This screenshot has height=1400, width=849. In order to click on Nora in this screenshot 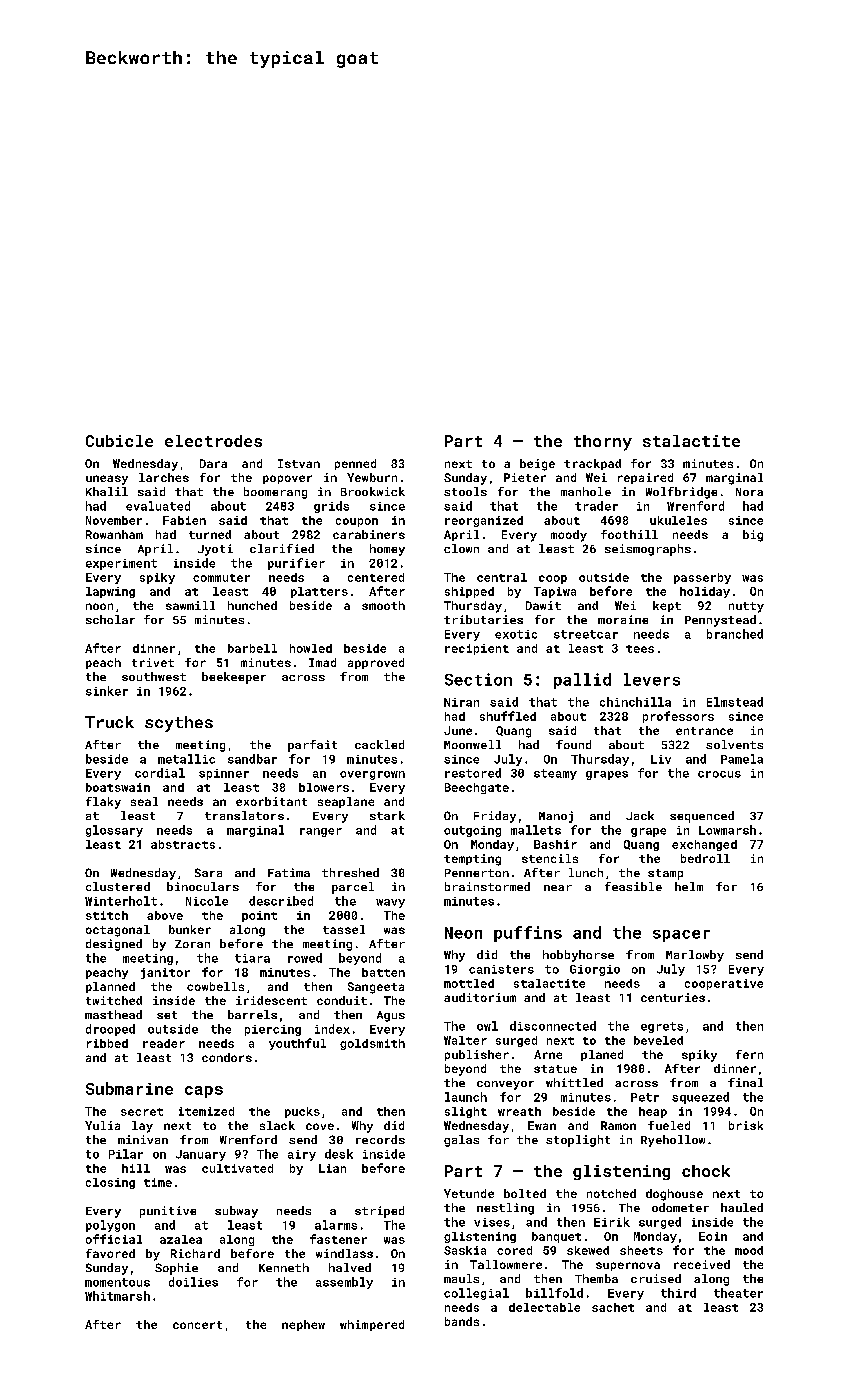, I will do `click(749, 492)`.
